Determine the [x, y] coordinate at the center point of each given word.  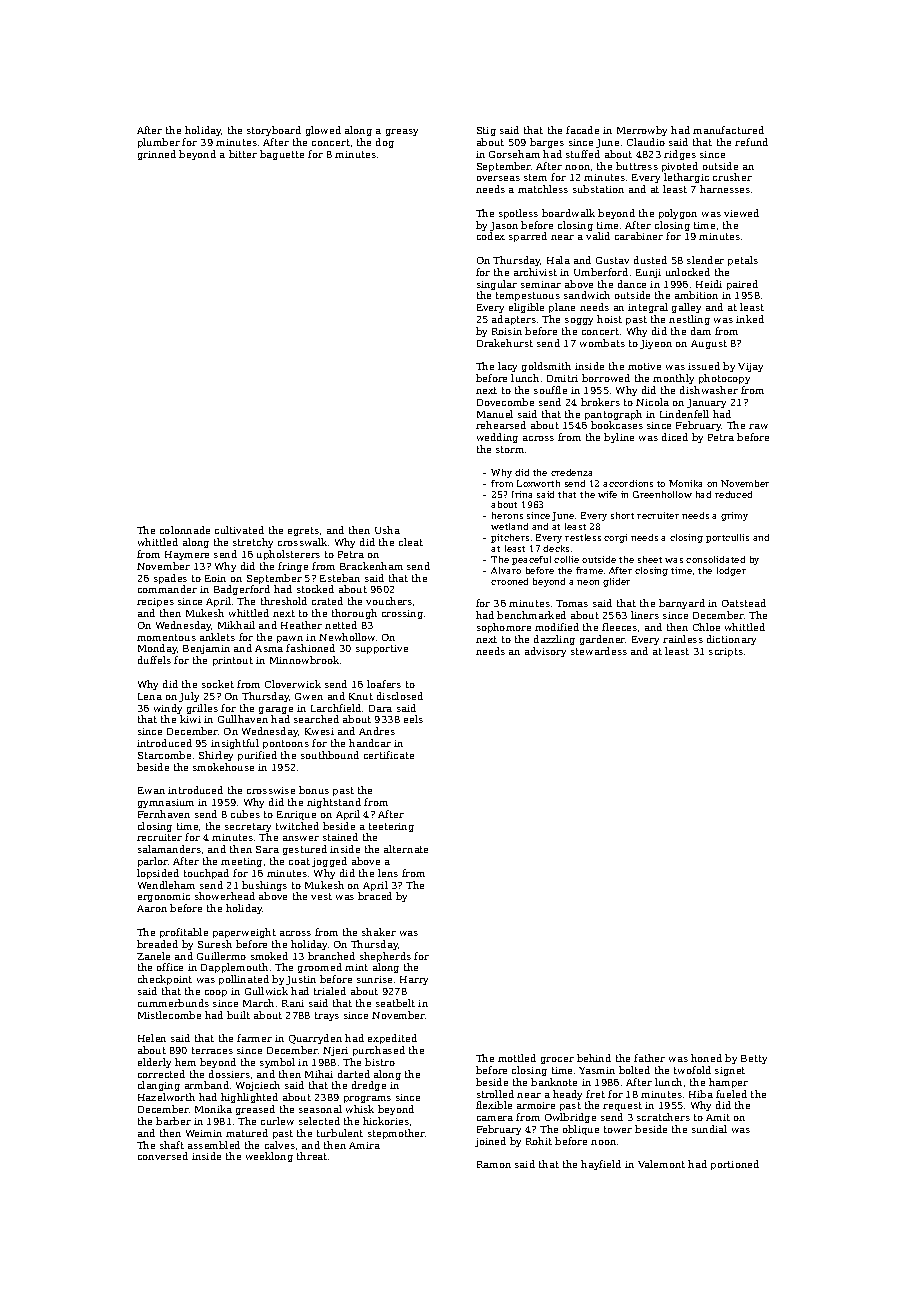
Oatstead [744, 603]
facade [582, 130]
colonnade [185, 530]
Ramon [494, 1164]
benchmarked [531, 615]
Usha [387, 530]
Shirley [216, 756]
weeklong [269, 1157]
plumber [159, 143]
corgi [615, 538]
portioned [735, 1165]
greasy [402, 132]
